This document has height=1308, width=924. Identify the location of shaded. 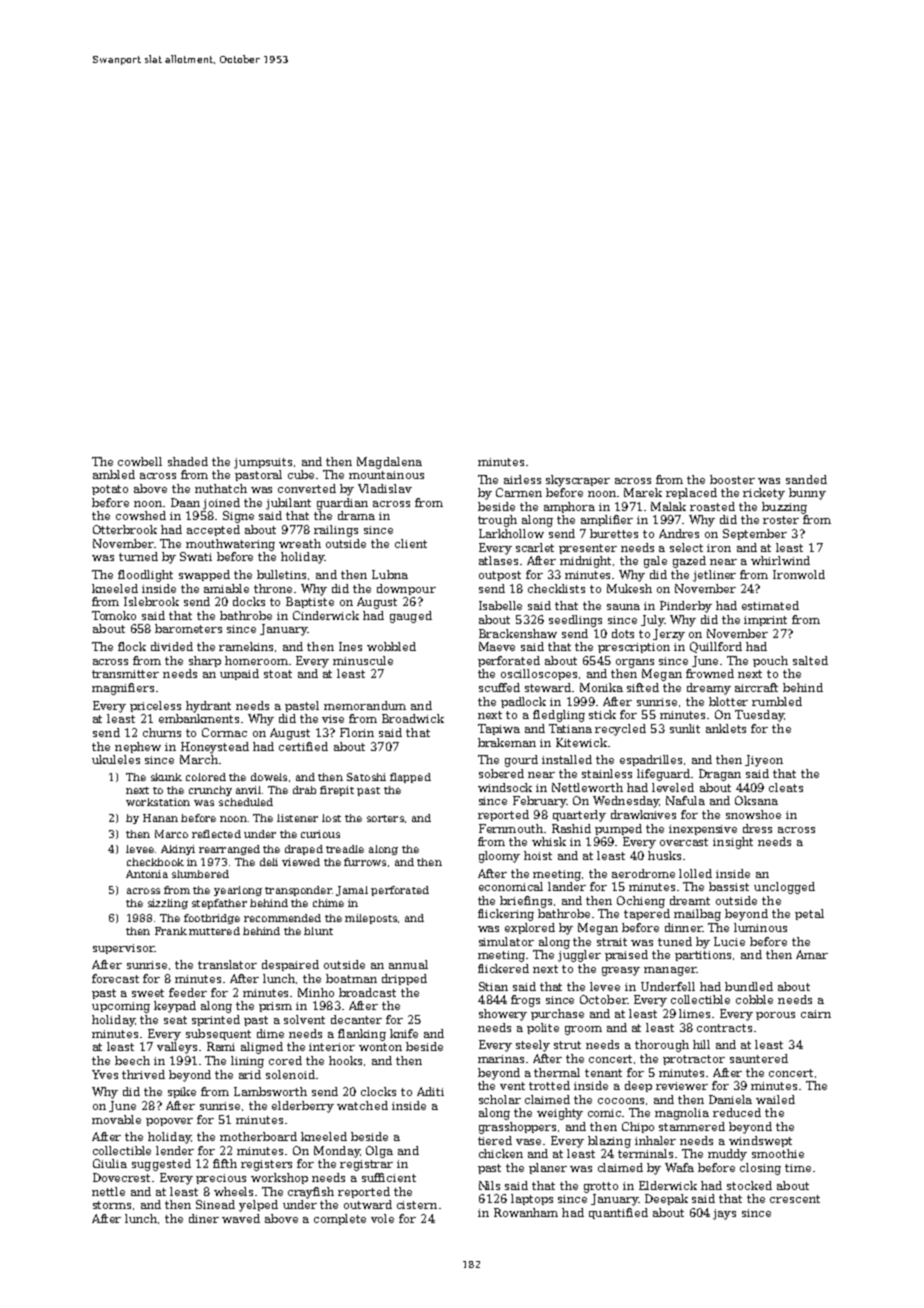
(188, 461).
